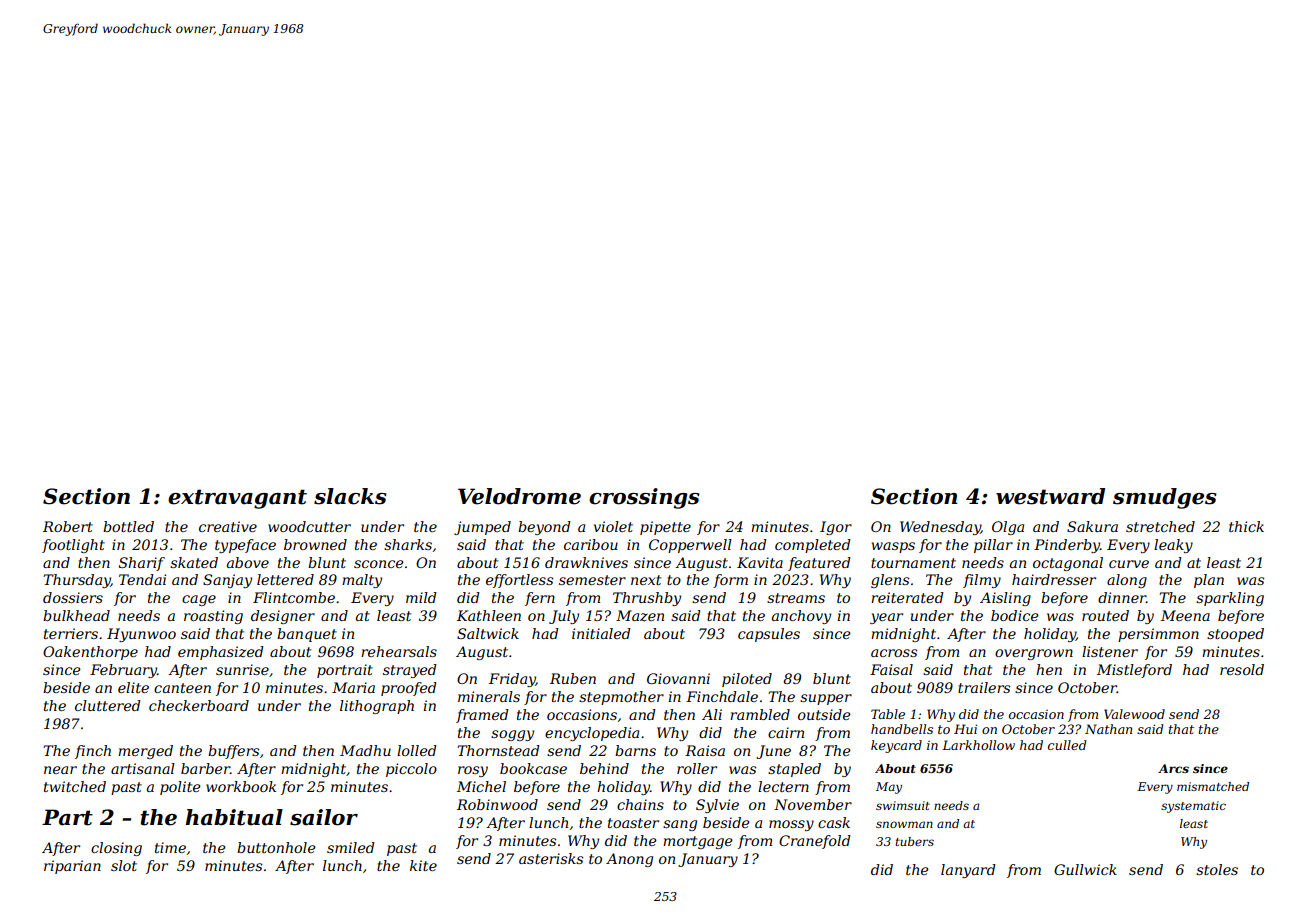 The width and height of the screenshot is (1308, 924). Describe the element at coordinates (124, 865) in the screenshot. I see `slot` at that location.
